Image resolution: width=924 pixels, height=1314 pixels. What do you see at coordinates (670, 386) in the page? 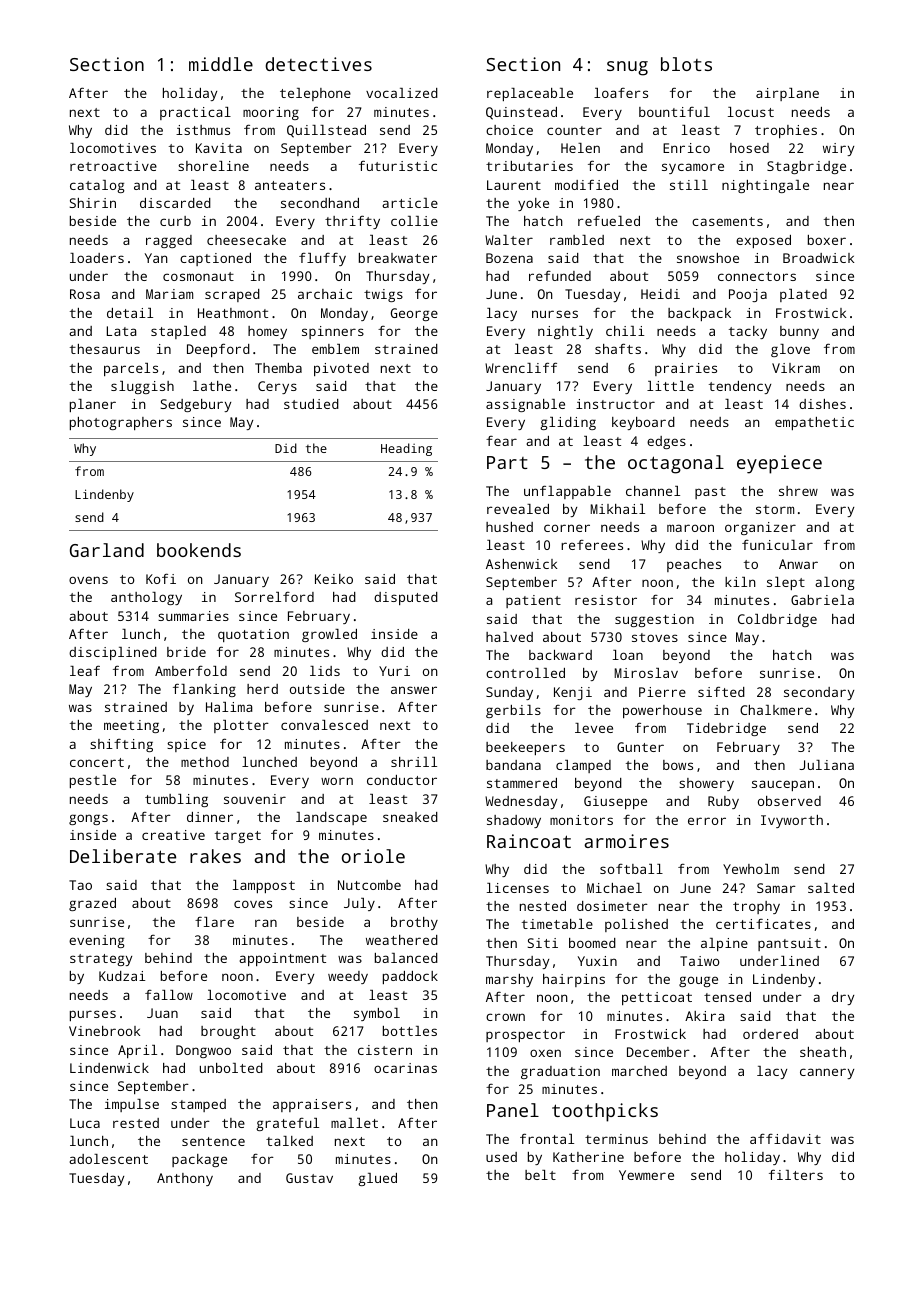
I see `little` at bounding box center [670, 386].
